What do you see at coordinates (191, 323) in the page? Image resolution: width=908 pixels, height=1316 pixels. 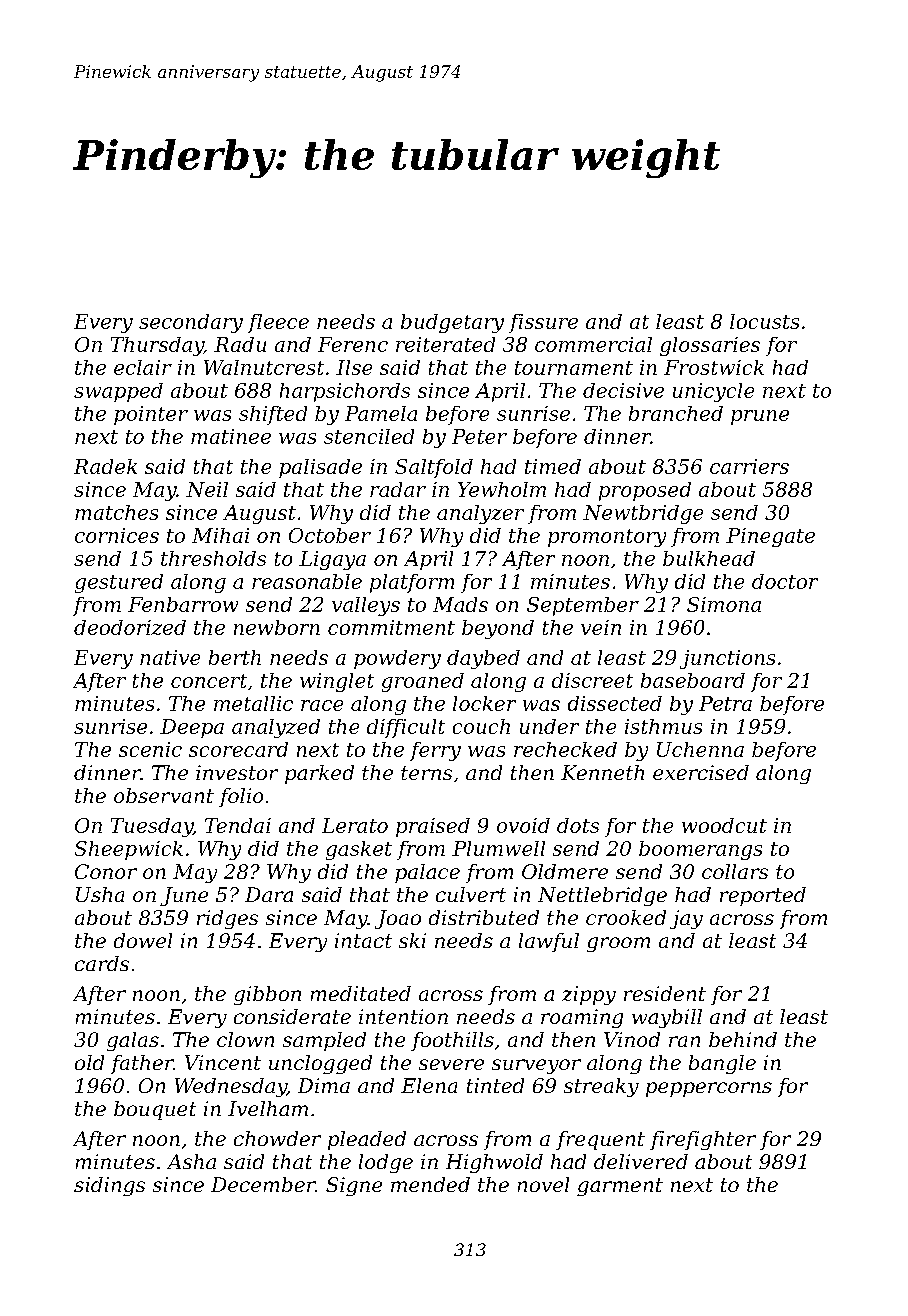 I see `secondary` at bounding box center [191, 323].
